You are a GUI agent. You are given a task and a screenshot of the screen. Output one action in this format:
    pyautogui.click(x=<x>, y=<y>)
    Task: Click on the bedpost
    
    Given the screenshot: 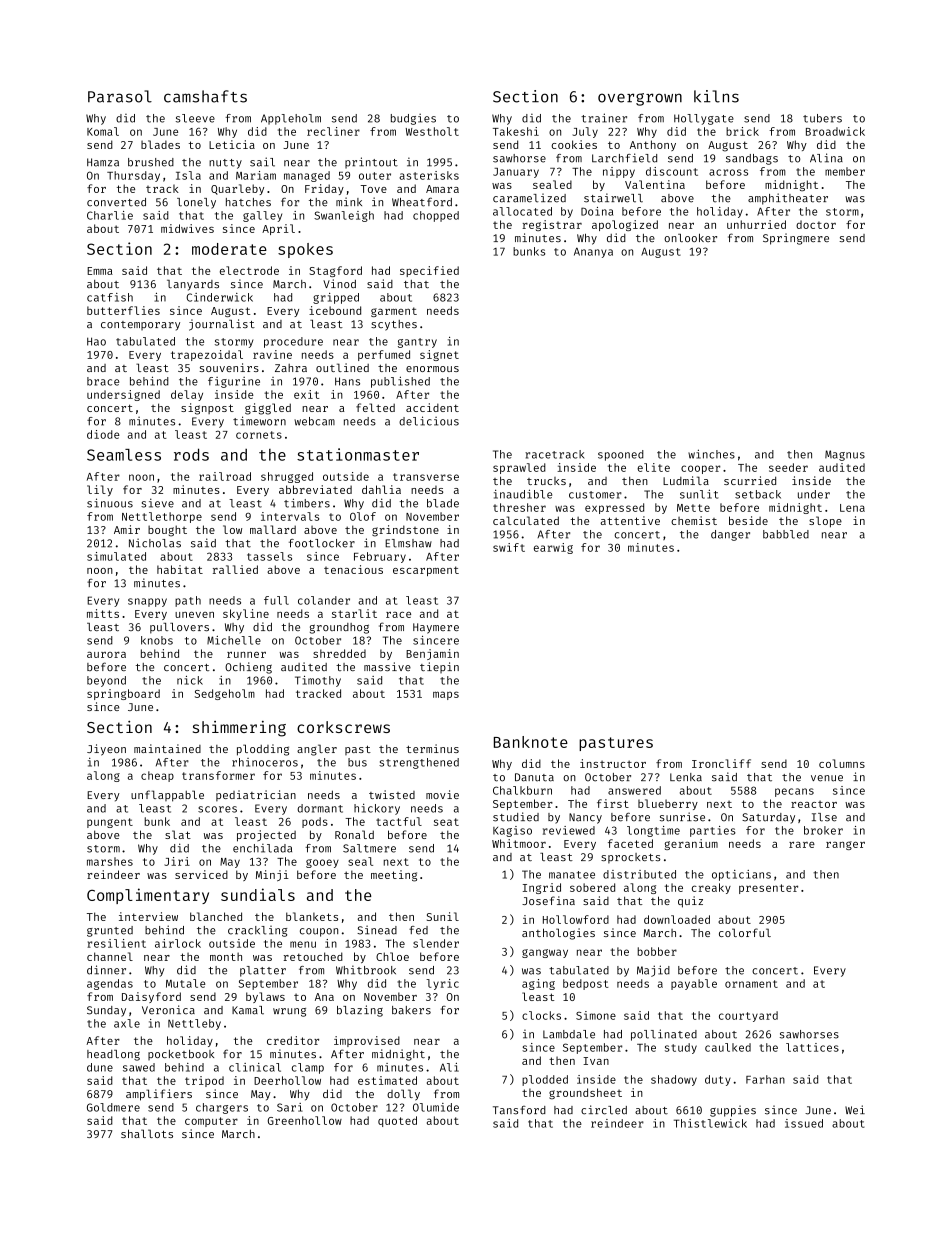 What is the action you would take?
    pyautogui.click(x=586, y=984)
